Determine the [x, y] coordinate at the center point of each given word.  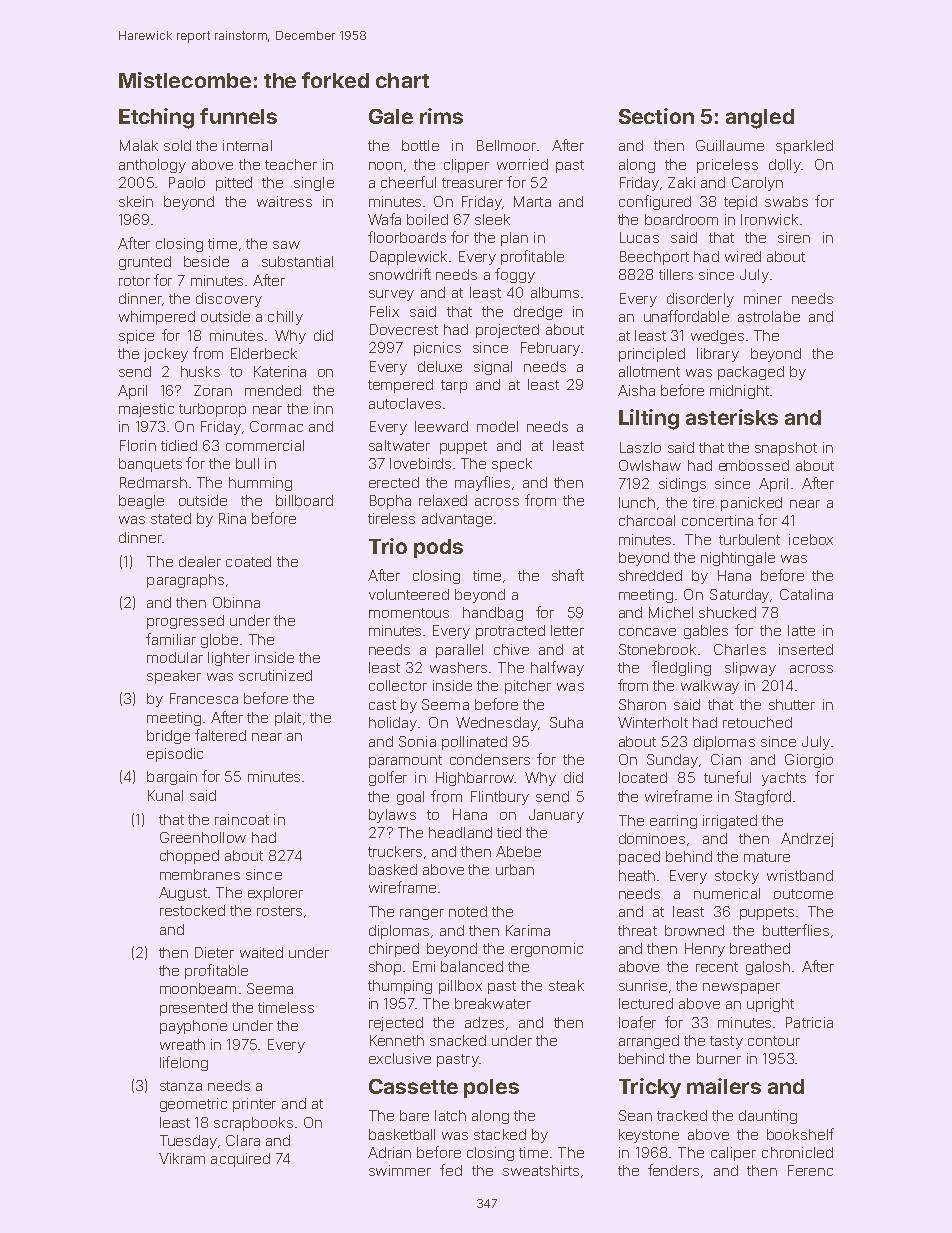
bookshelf [800, 1134]
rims [441, 116]
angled [760, 119]
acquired [240, 1160]
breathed [760, 948]
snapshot [786, 449]
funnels [238, 116]
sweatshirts [541, 1170]
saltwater [399, 445]
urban [515, 869]
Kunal [165, 795]
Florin [138, 445]
